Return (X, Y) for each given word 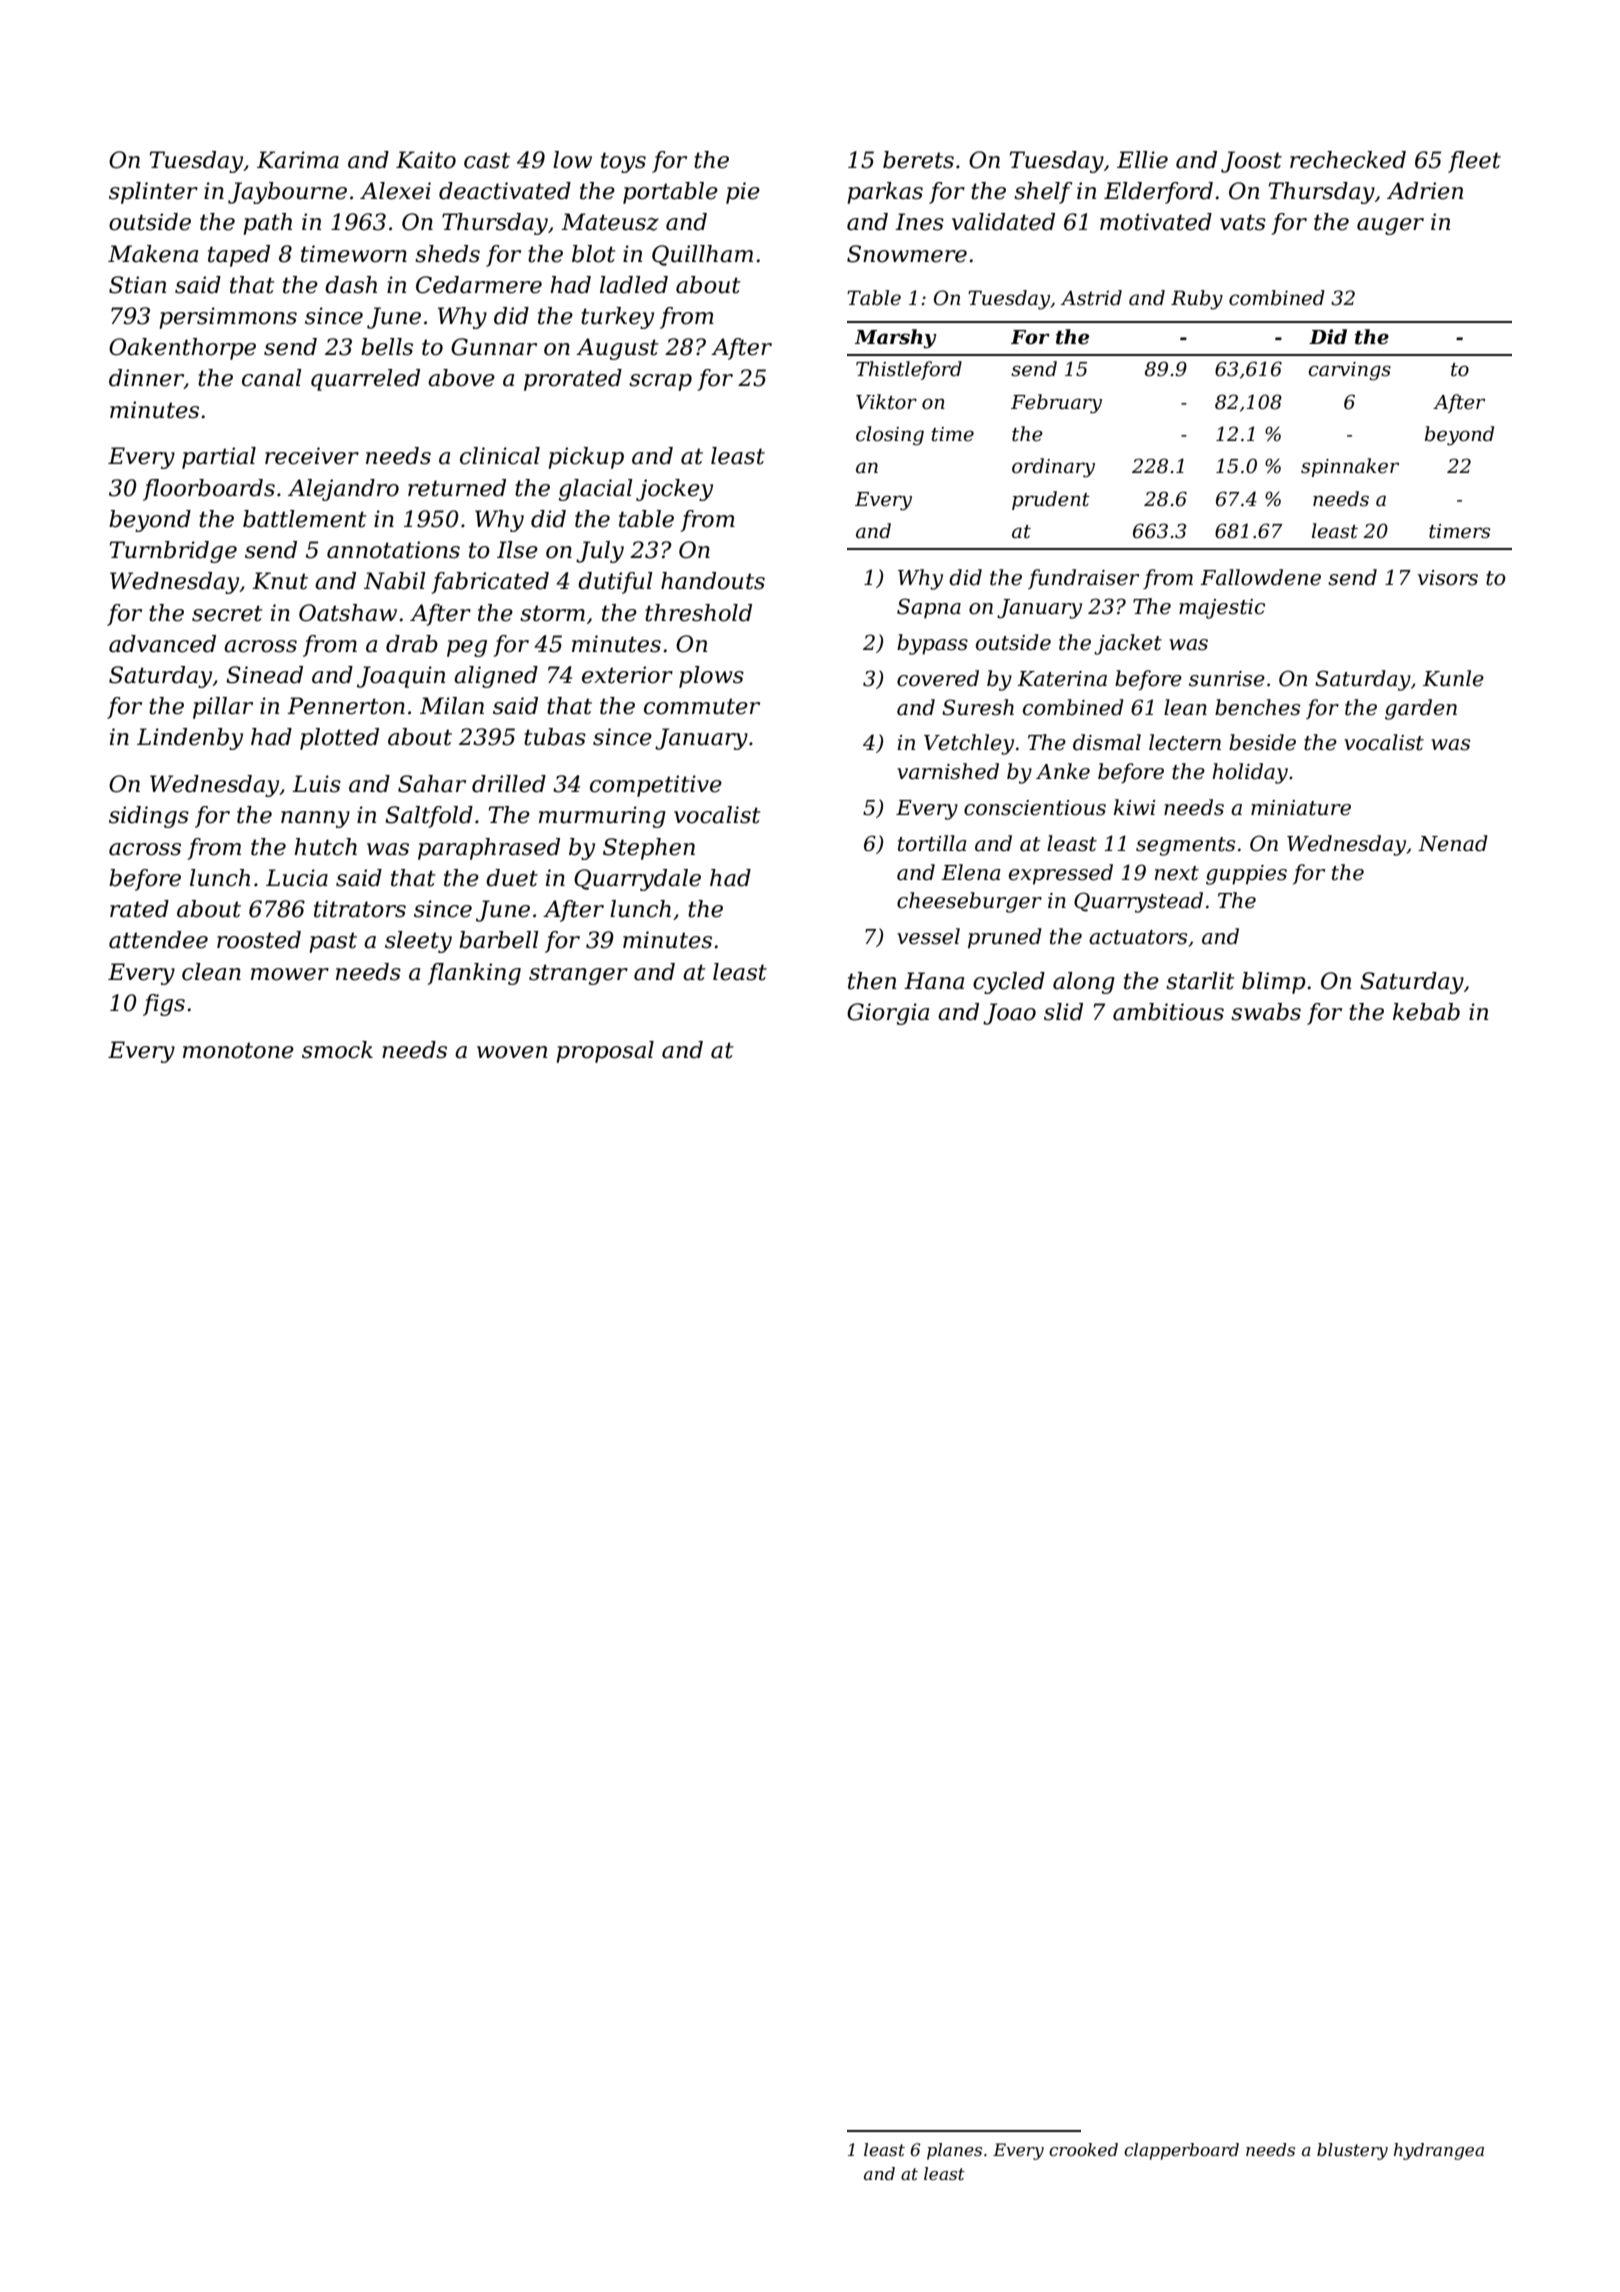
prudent (1051, 500)
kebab (1426, 1012)
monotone (238, 1050)
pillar (223, 708)
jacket (1128, 644)
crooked (1083, 2149)
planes (954, 2151)
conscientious (1035, 808)
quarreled (365, 380)
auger (1390, 226)
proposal (605, 1052)
